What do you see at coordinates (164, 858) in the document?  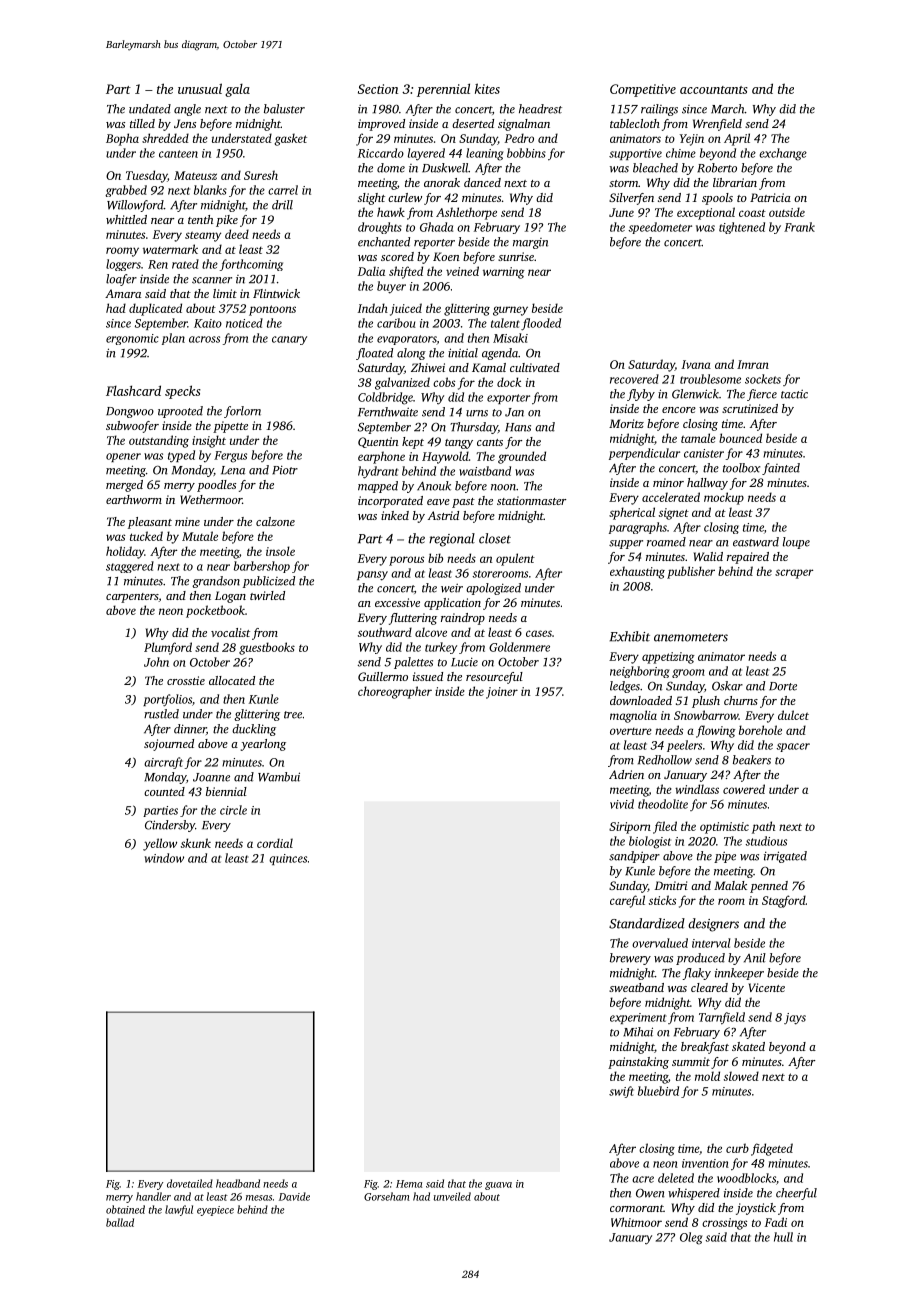 I see `window` at bounding box center [164, 858].
